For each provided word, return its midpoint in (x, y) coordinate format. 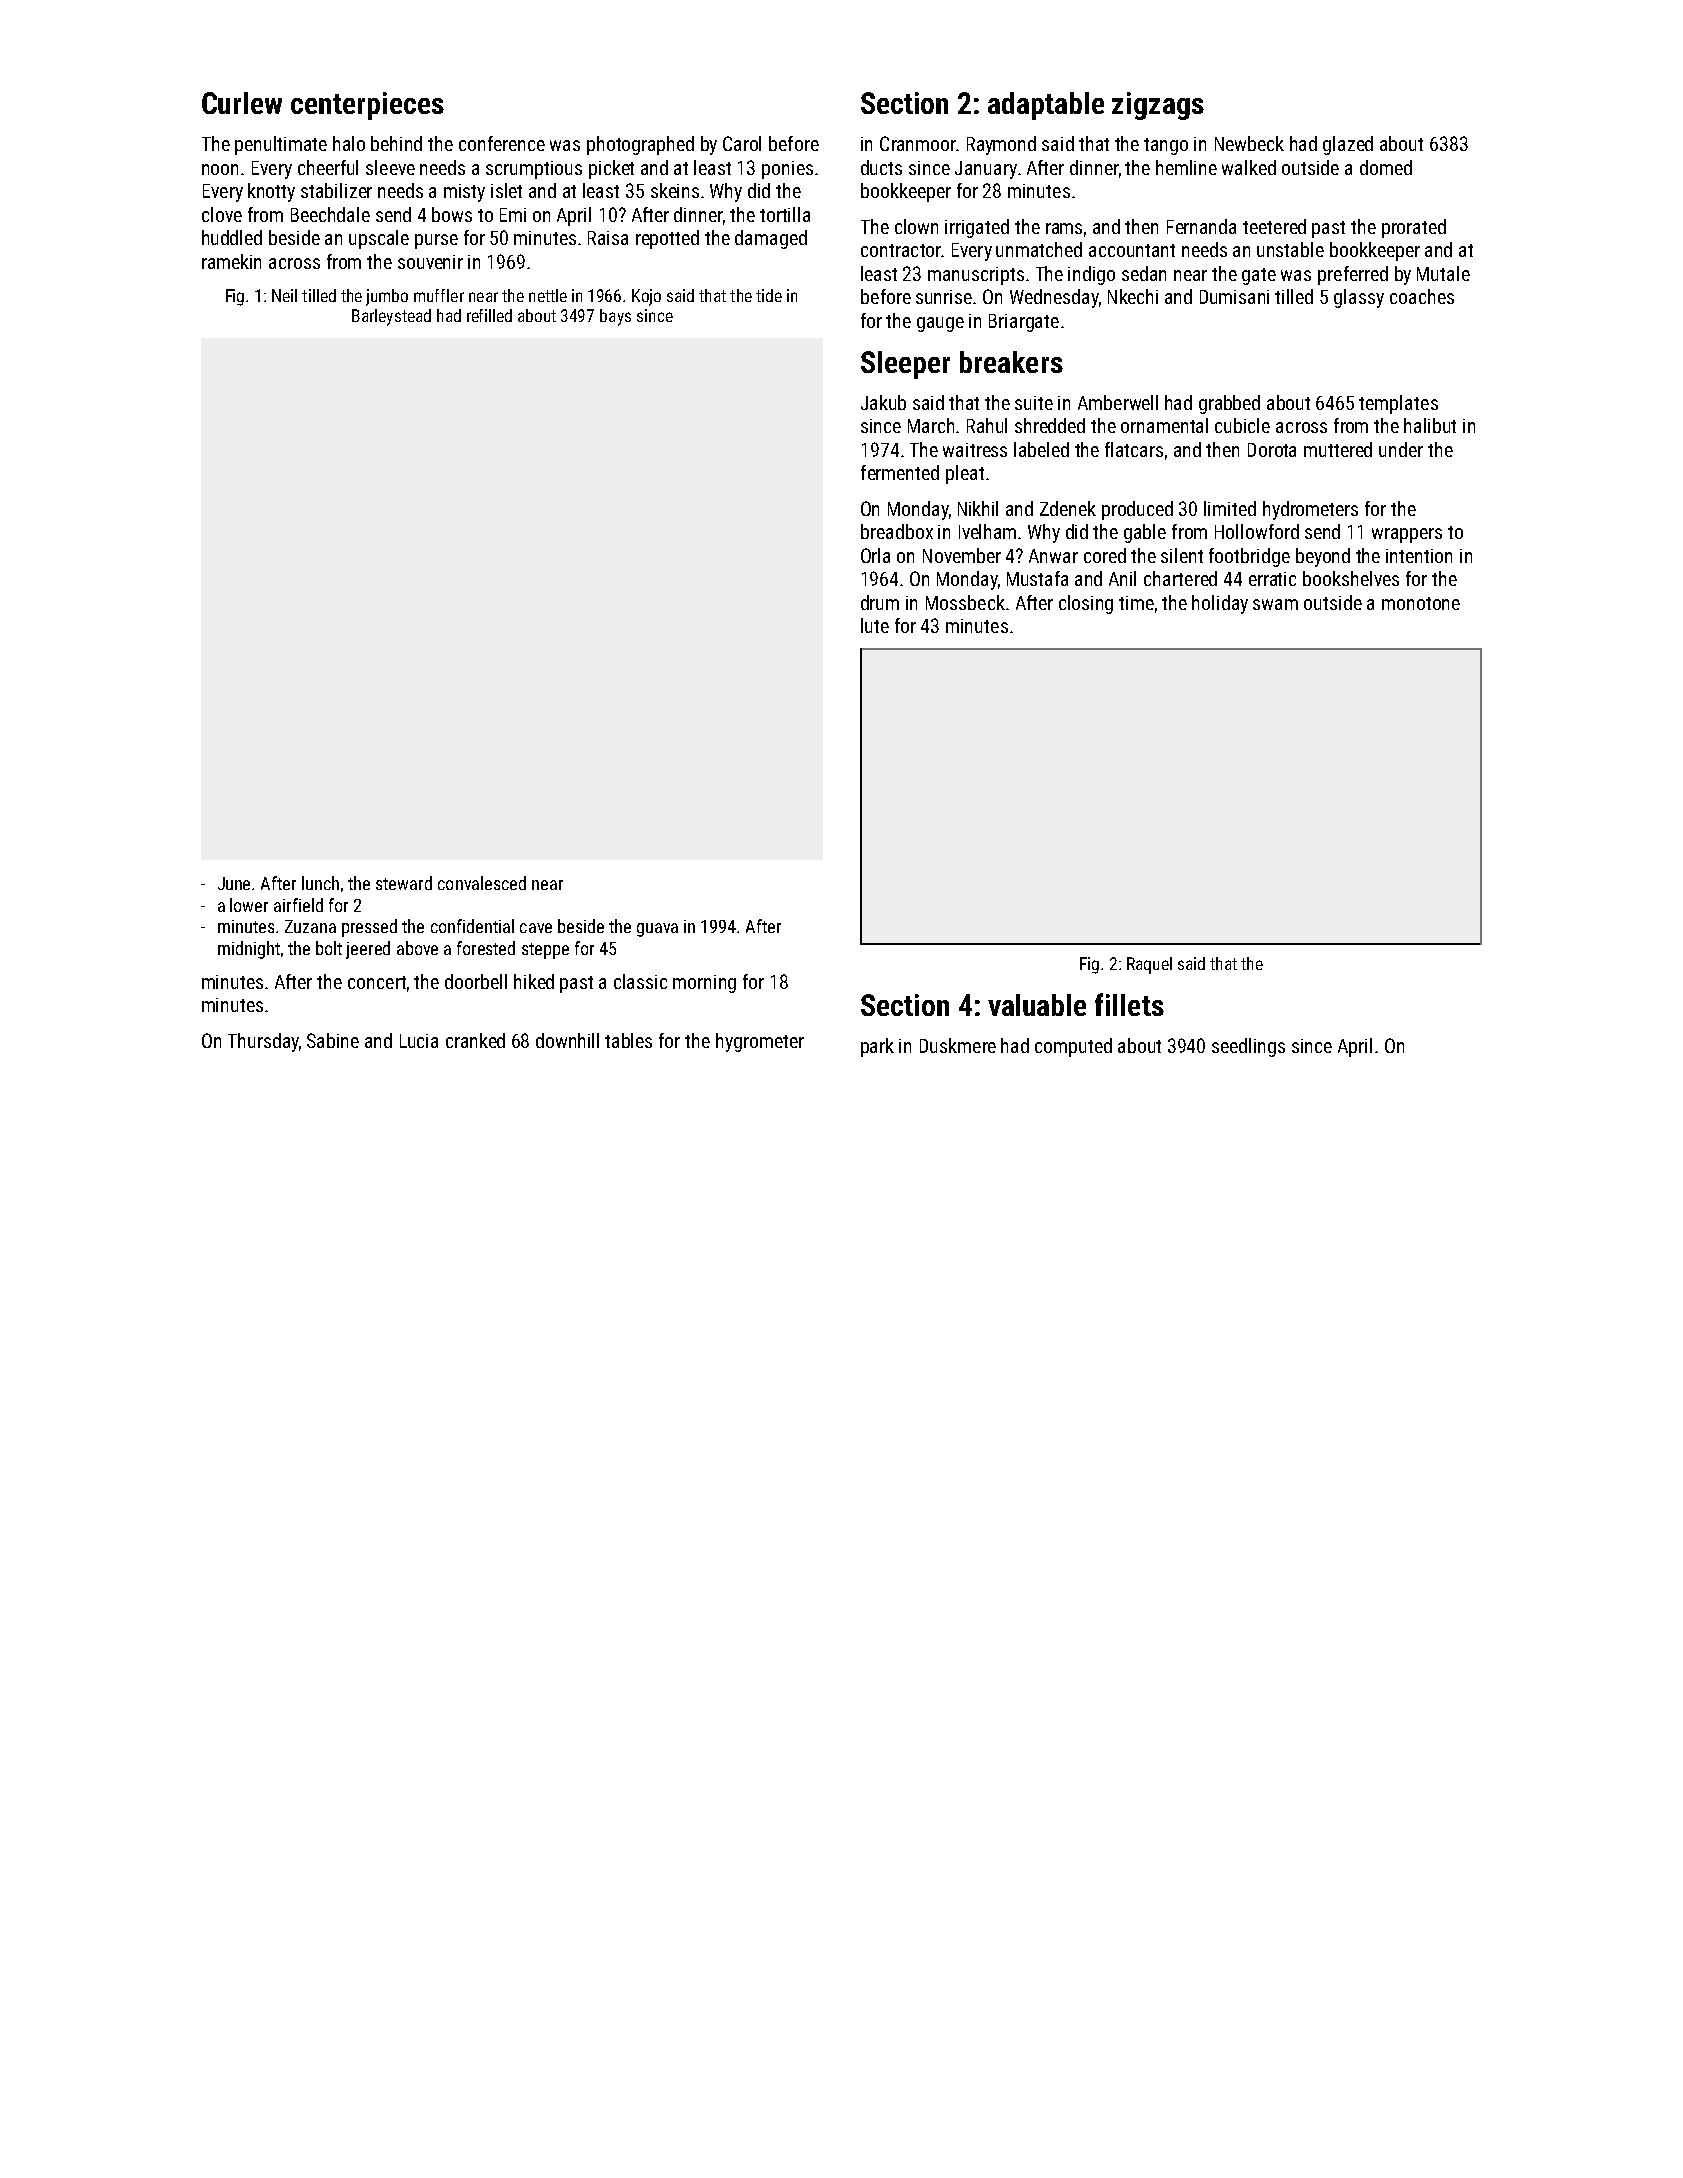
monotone (1421, 603)
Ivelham (987, 531)
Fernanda (1201, 226)
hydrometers (1310, 510)
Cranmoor (918, 143)
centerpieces (367, 106)
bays (615, 317)
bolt (329, 948)
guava (657, 930)
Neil (284, 295)
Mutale (1443, 273)
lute (875, 625)
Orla (875, 555)
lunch (320, 883)
